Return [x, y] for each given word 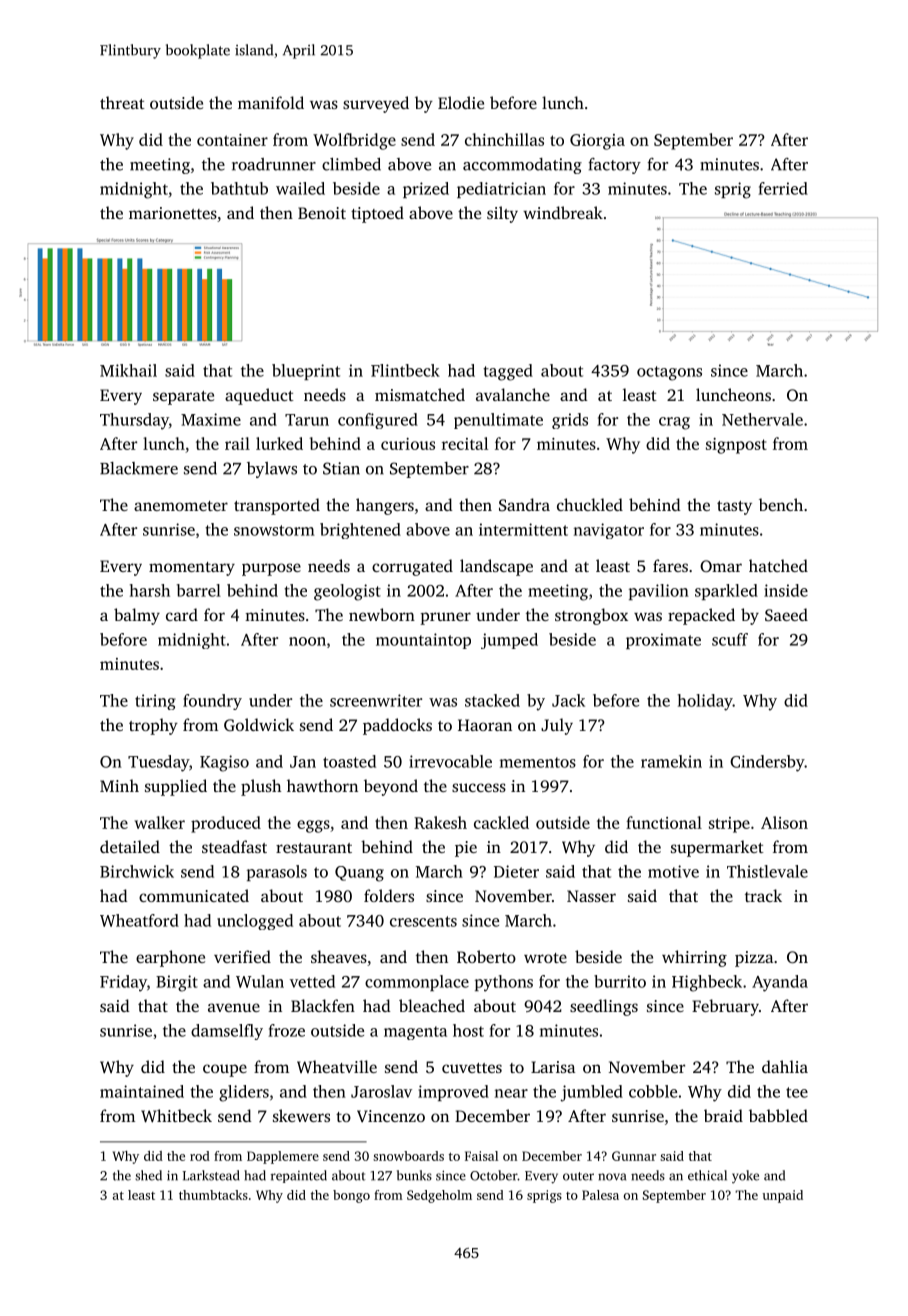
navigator [609, 531]
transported [277, 506]
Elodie [461, 102]
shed [148, 1175]
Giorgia [597, 142]
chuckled [590, 504]
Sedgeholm [439, 1196]
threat [122, 102]
